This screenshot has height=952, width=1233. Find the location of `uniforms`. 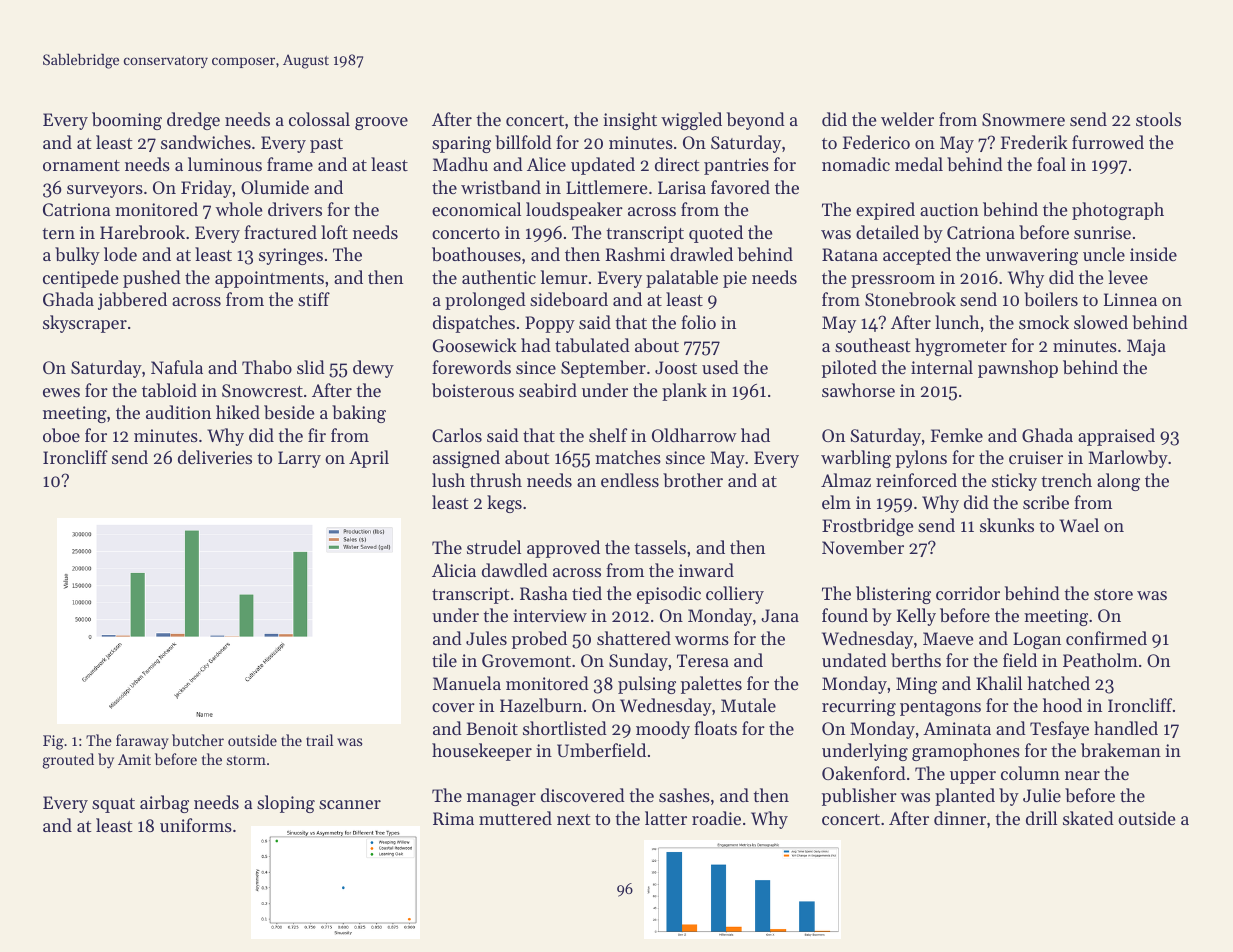

uniforms is located at coordinates (196, 825).
